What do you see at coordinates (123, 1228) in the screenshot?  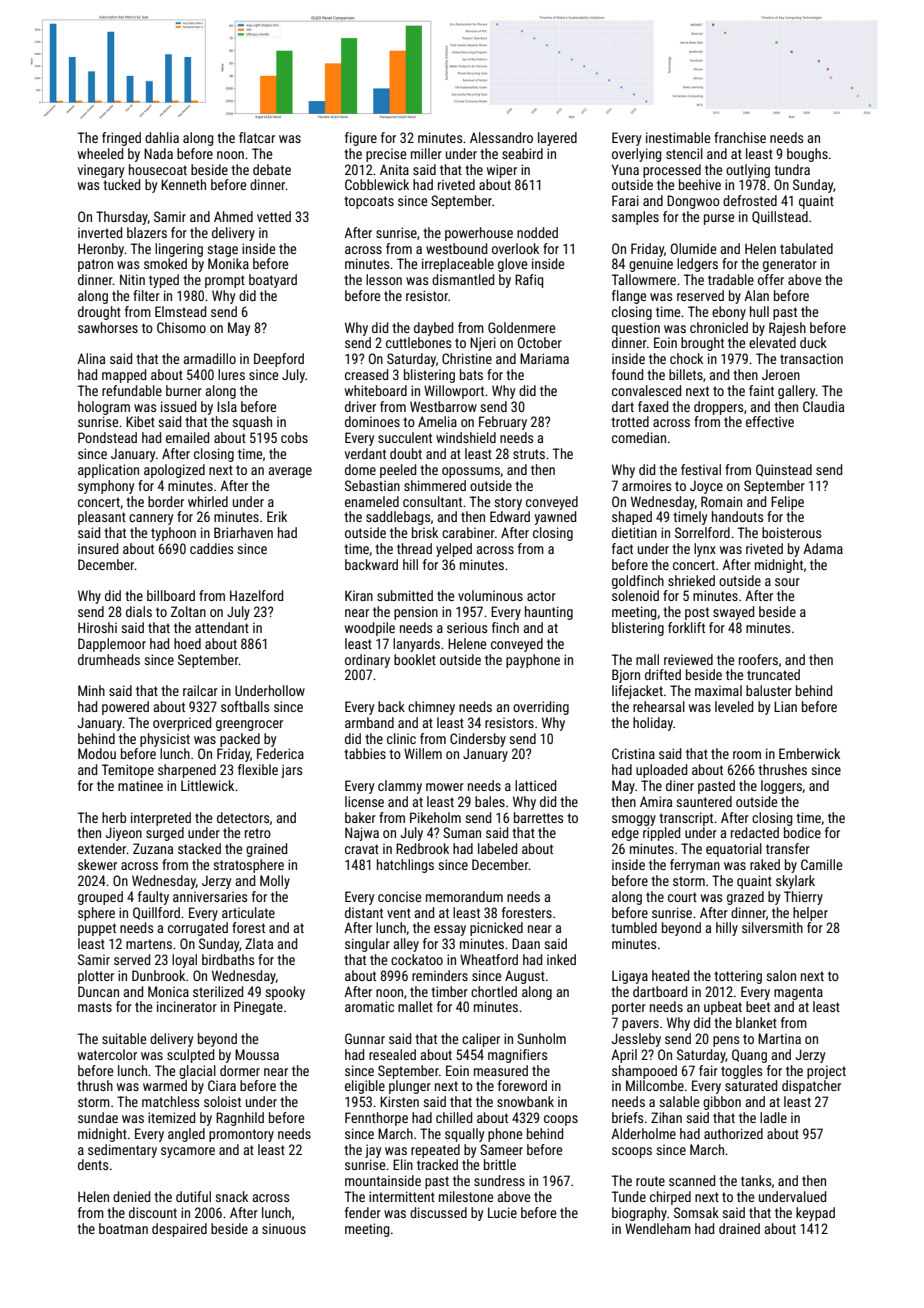 I see `boatman` at bounding box center [123, 1228].
